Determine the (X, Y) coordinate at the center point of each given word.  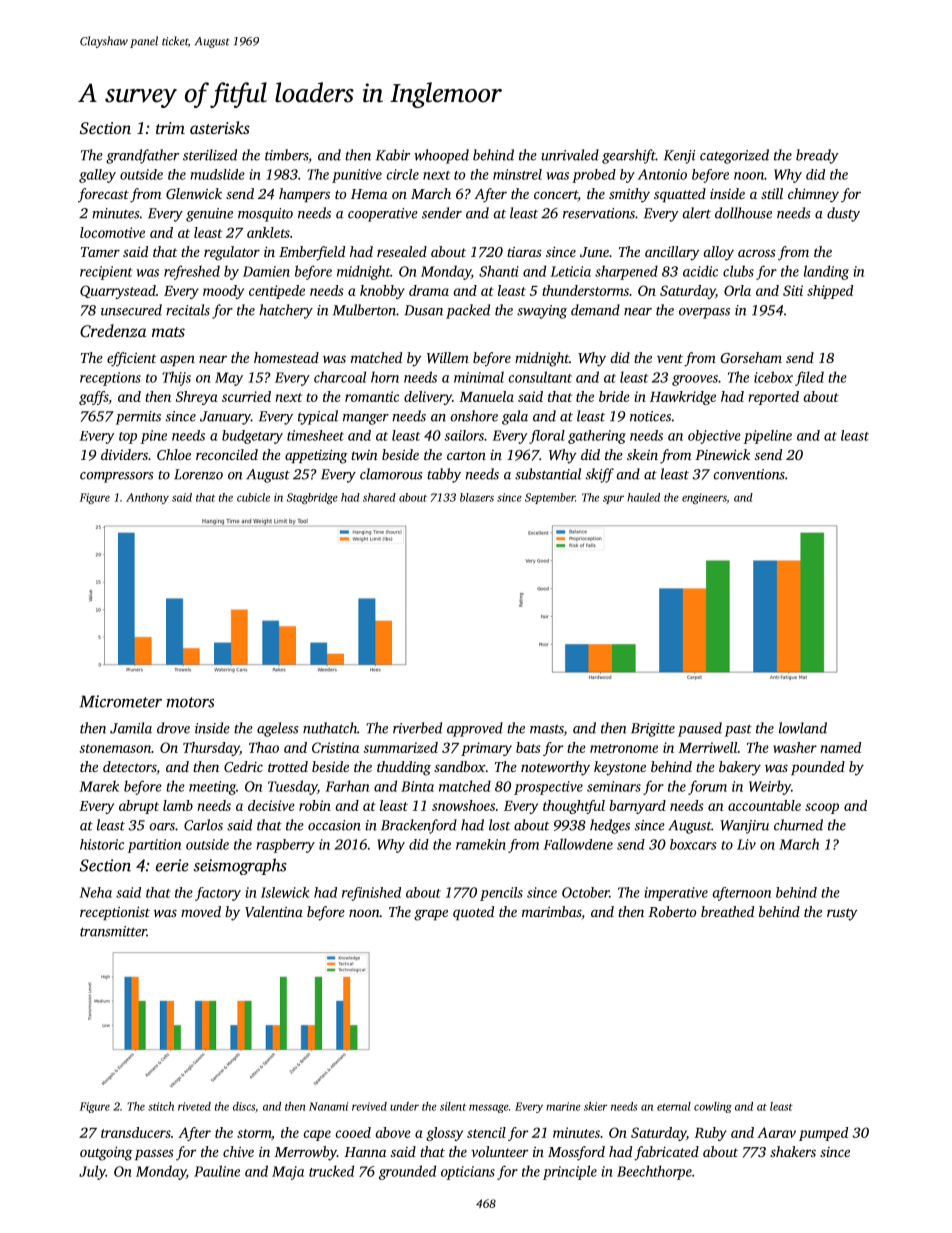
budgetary (252, 437)
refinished (371, 894)
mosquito (265, 215)
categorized (734, 156)
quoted (473, 913)
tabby (444, 475)
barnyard (637, 807)
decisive (271, 805)
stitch (161, 1106)
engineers (704, 498)
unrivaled (570, 155)
